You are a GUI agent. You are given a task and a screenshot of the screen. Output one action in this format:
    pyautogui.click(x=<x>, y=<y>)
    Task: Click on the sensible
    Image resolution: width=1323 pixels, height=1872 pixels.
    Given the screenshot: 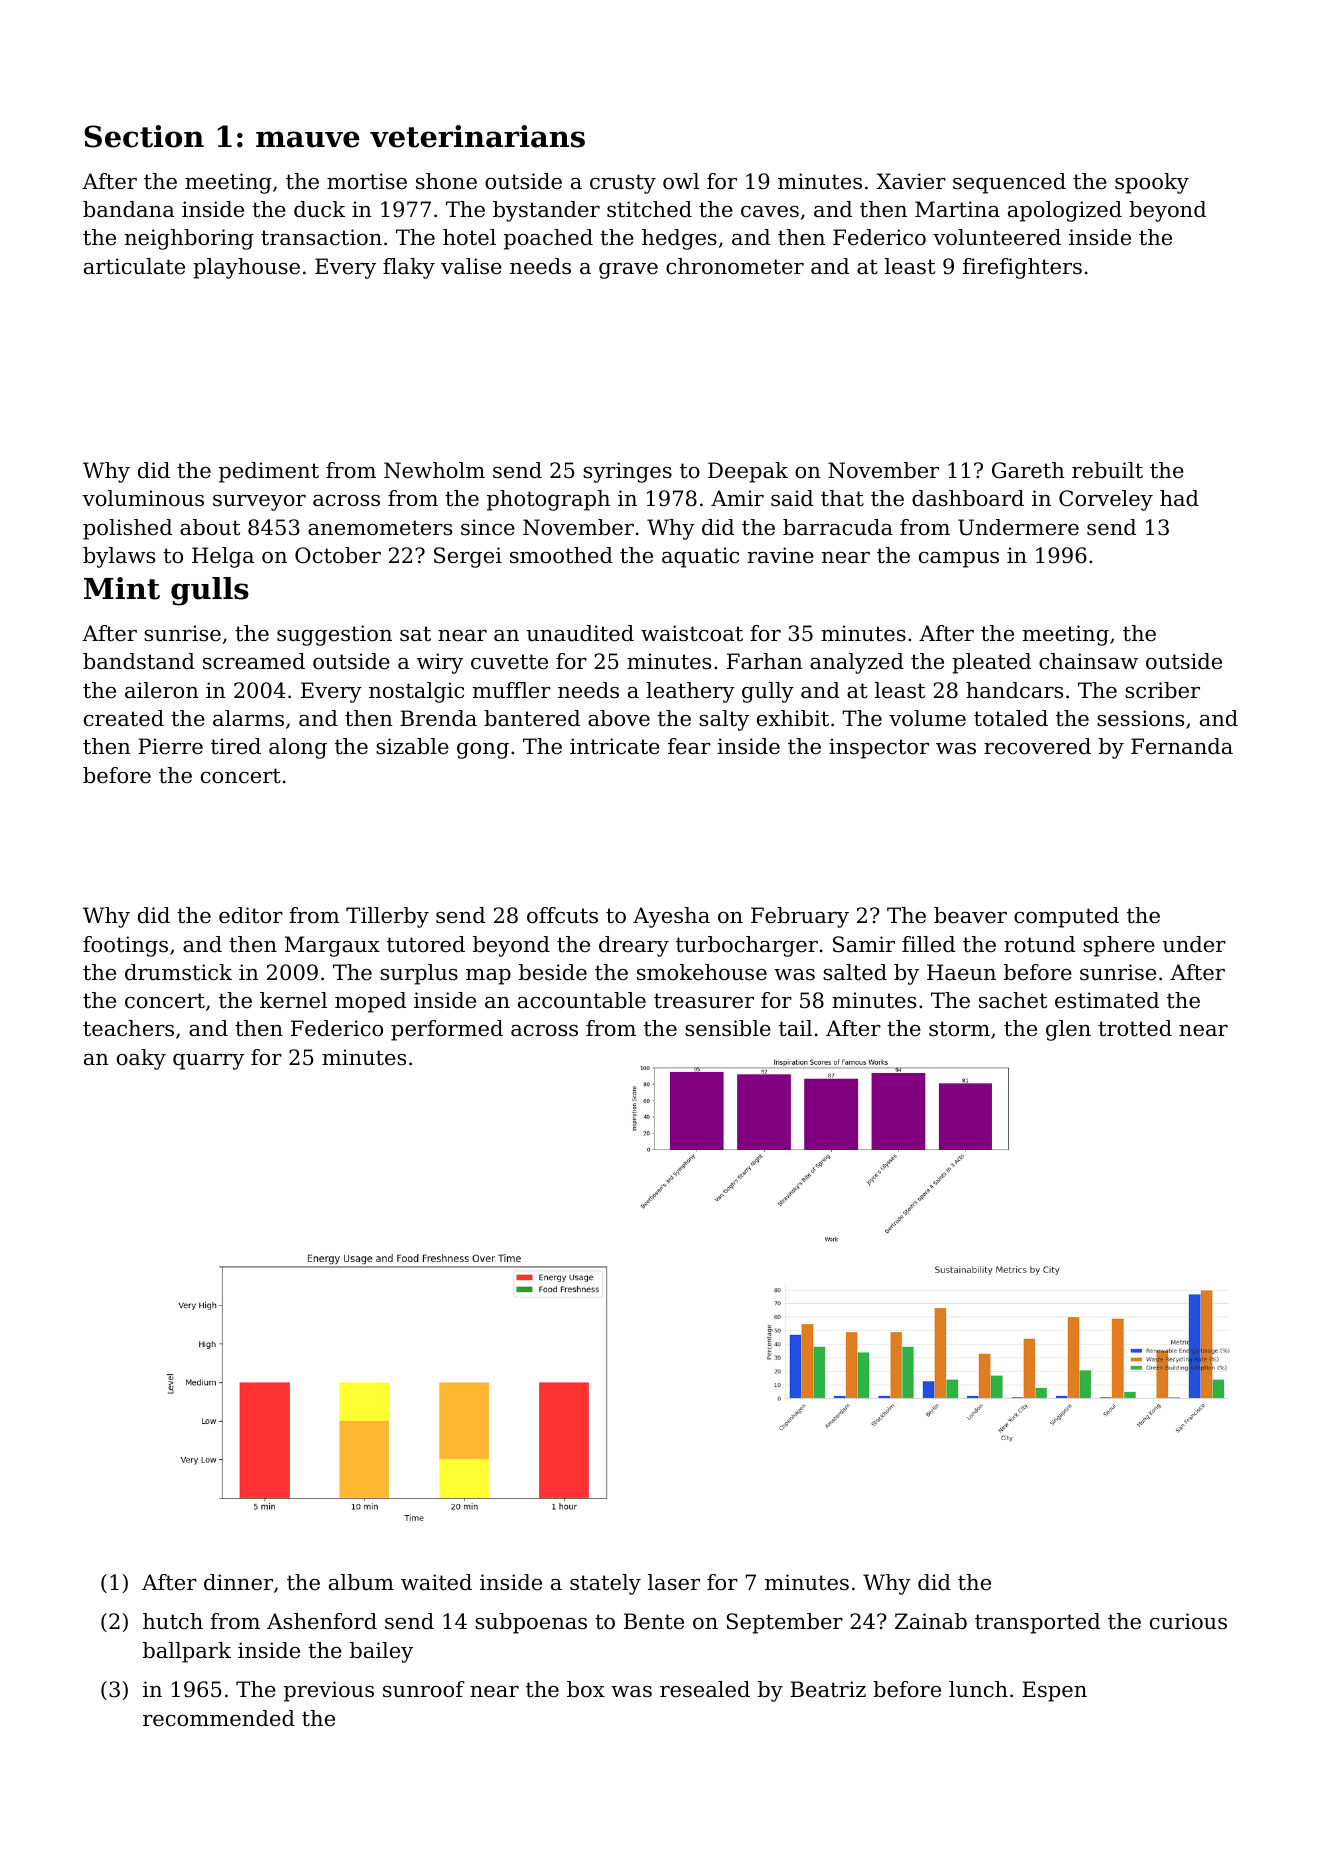 What is the action you would take?
    pyautogui.click(x=728, y=1028)
